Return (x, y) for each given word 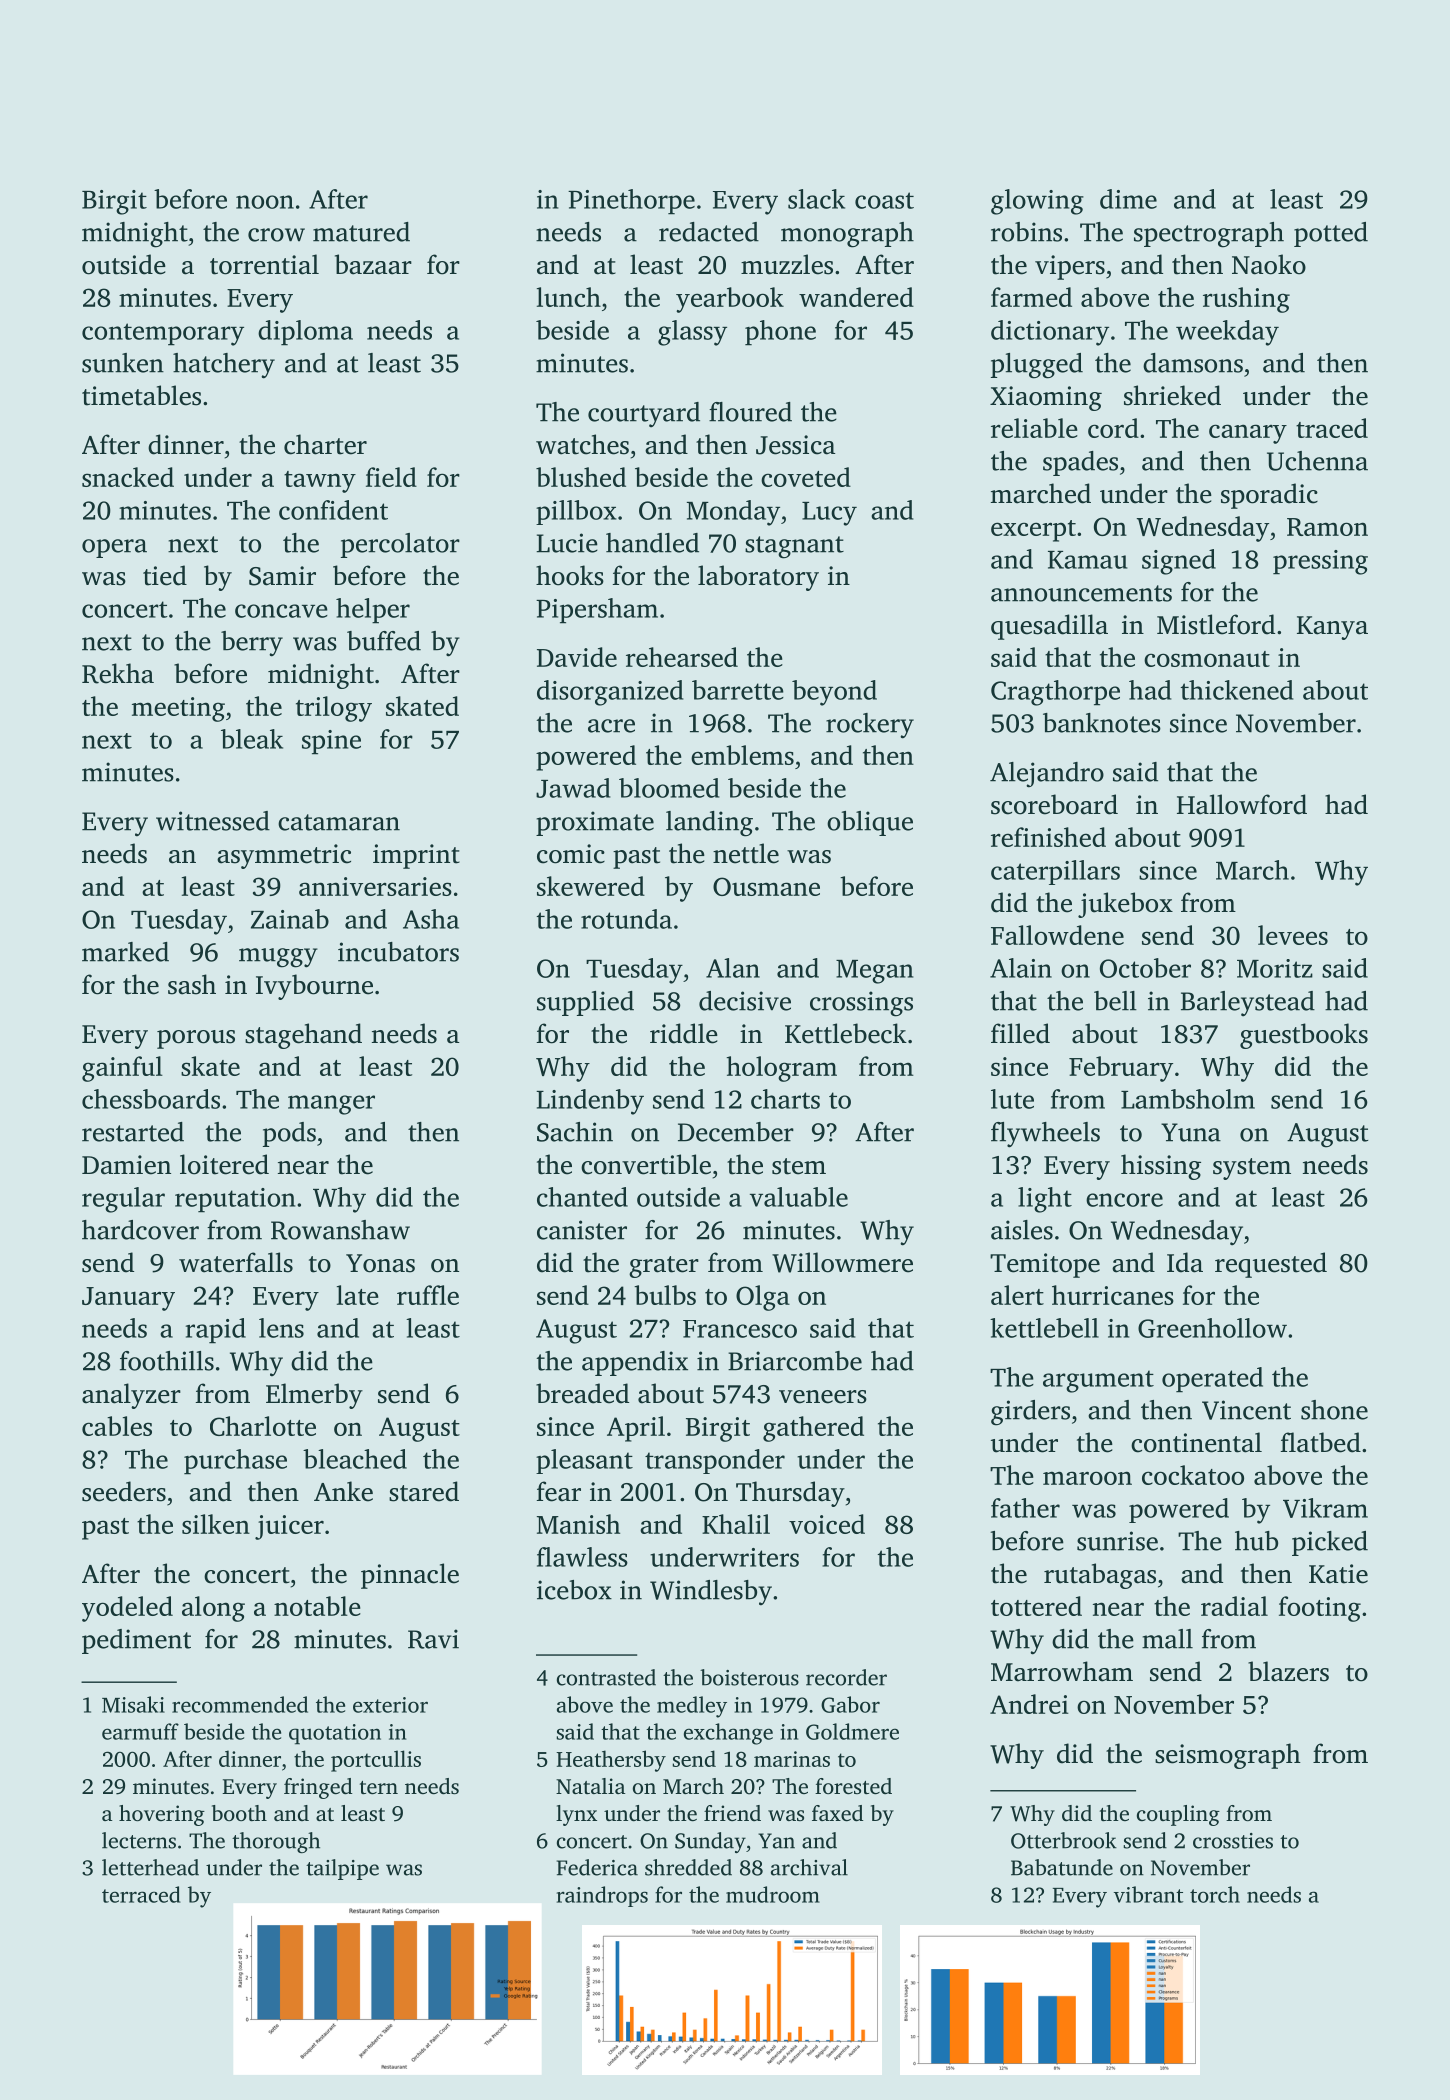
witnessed (213, 821)
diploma (305, 333)
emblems (742, 755)
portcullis (376, 1761)
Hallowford (1242, 804)
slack (816, 199)
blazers (1288, 1671)
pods (289, 1134)
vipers (1070, 267)
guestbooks (1304, 1036)
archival (809, 1867)
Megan (874, 972)
